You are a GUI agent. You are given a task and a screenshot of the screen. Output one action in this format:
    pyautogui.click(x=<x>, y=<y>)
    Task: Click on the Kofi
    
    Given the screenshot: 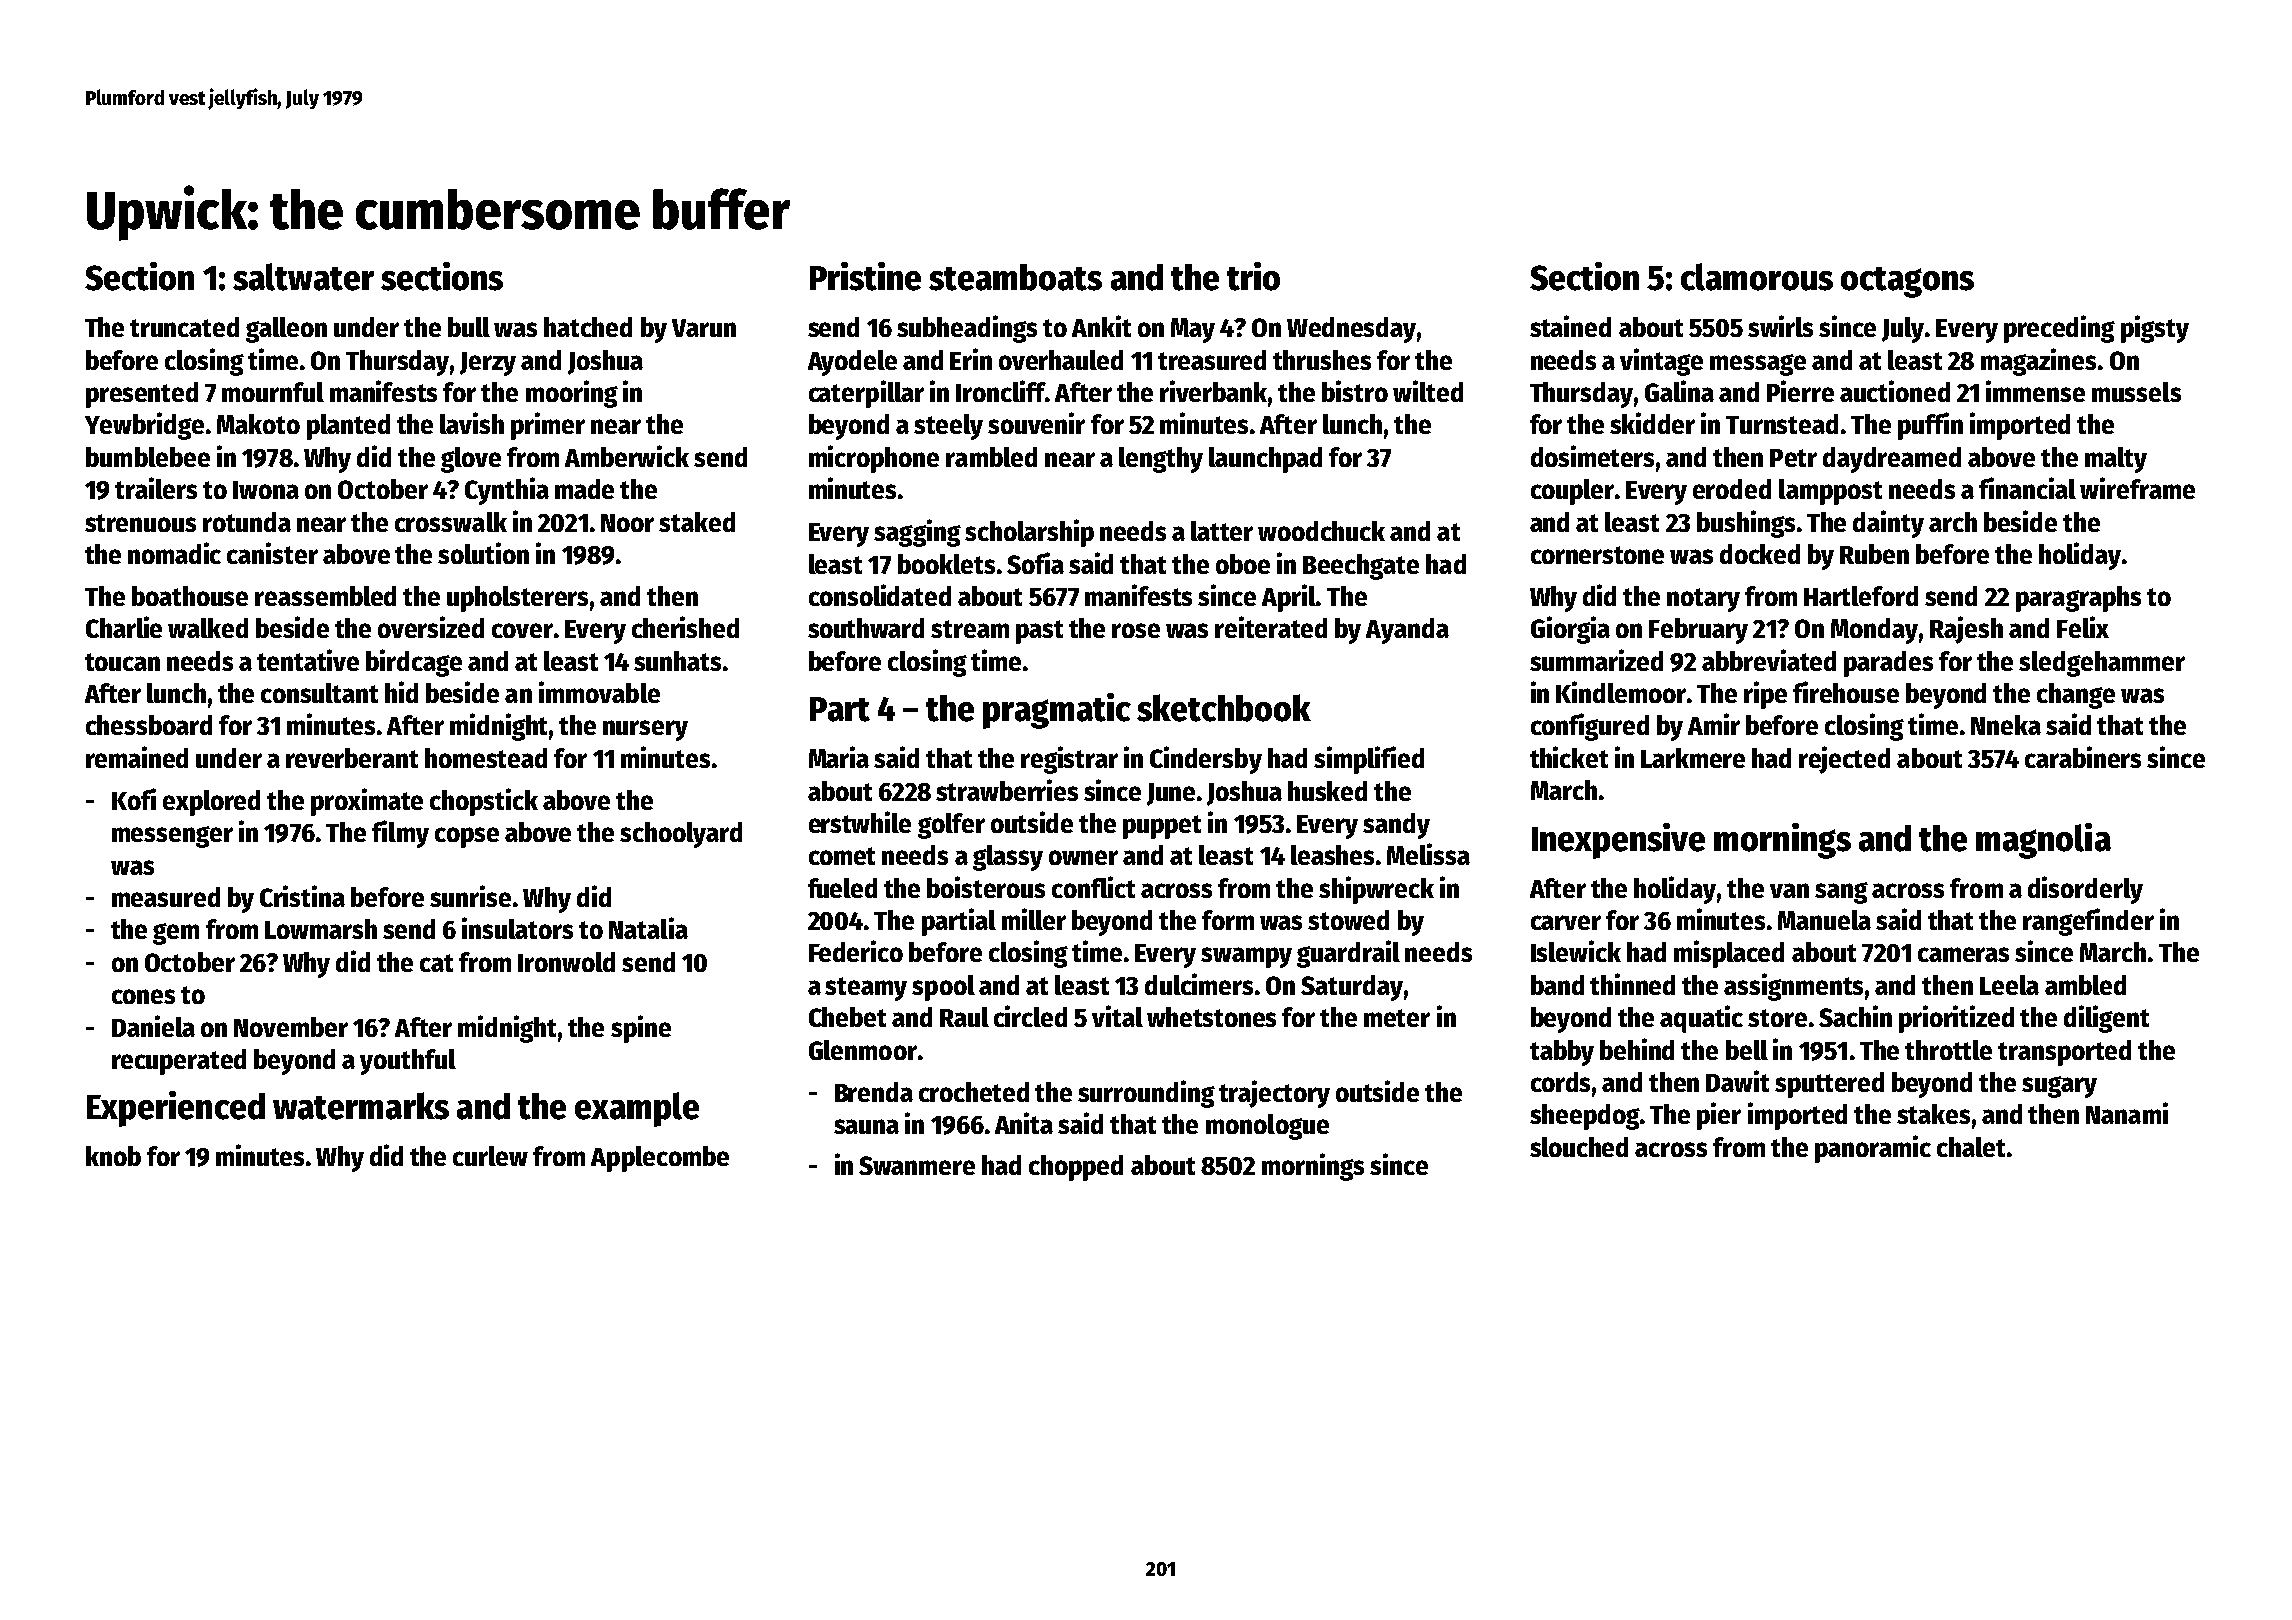 What is the action you would take?
    pyautogui.click(x=134, y=799)
